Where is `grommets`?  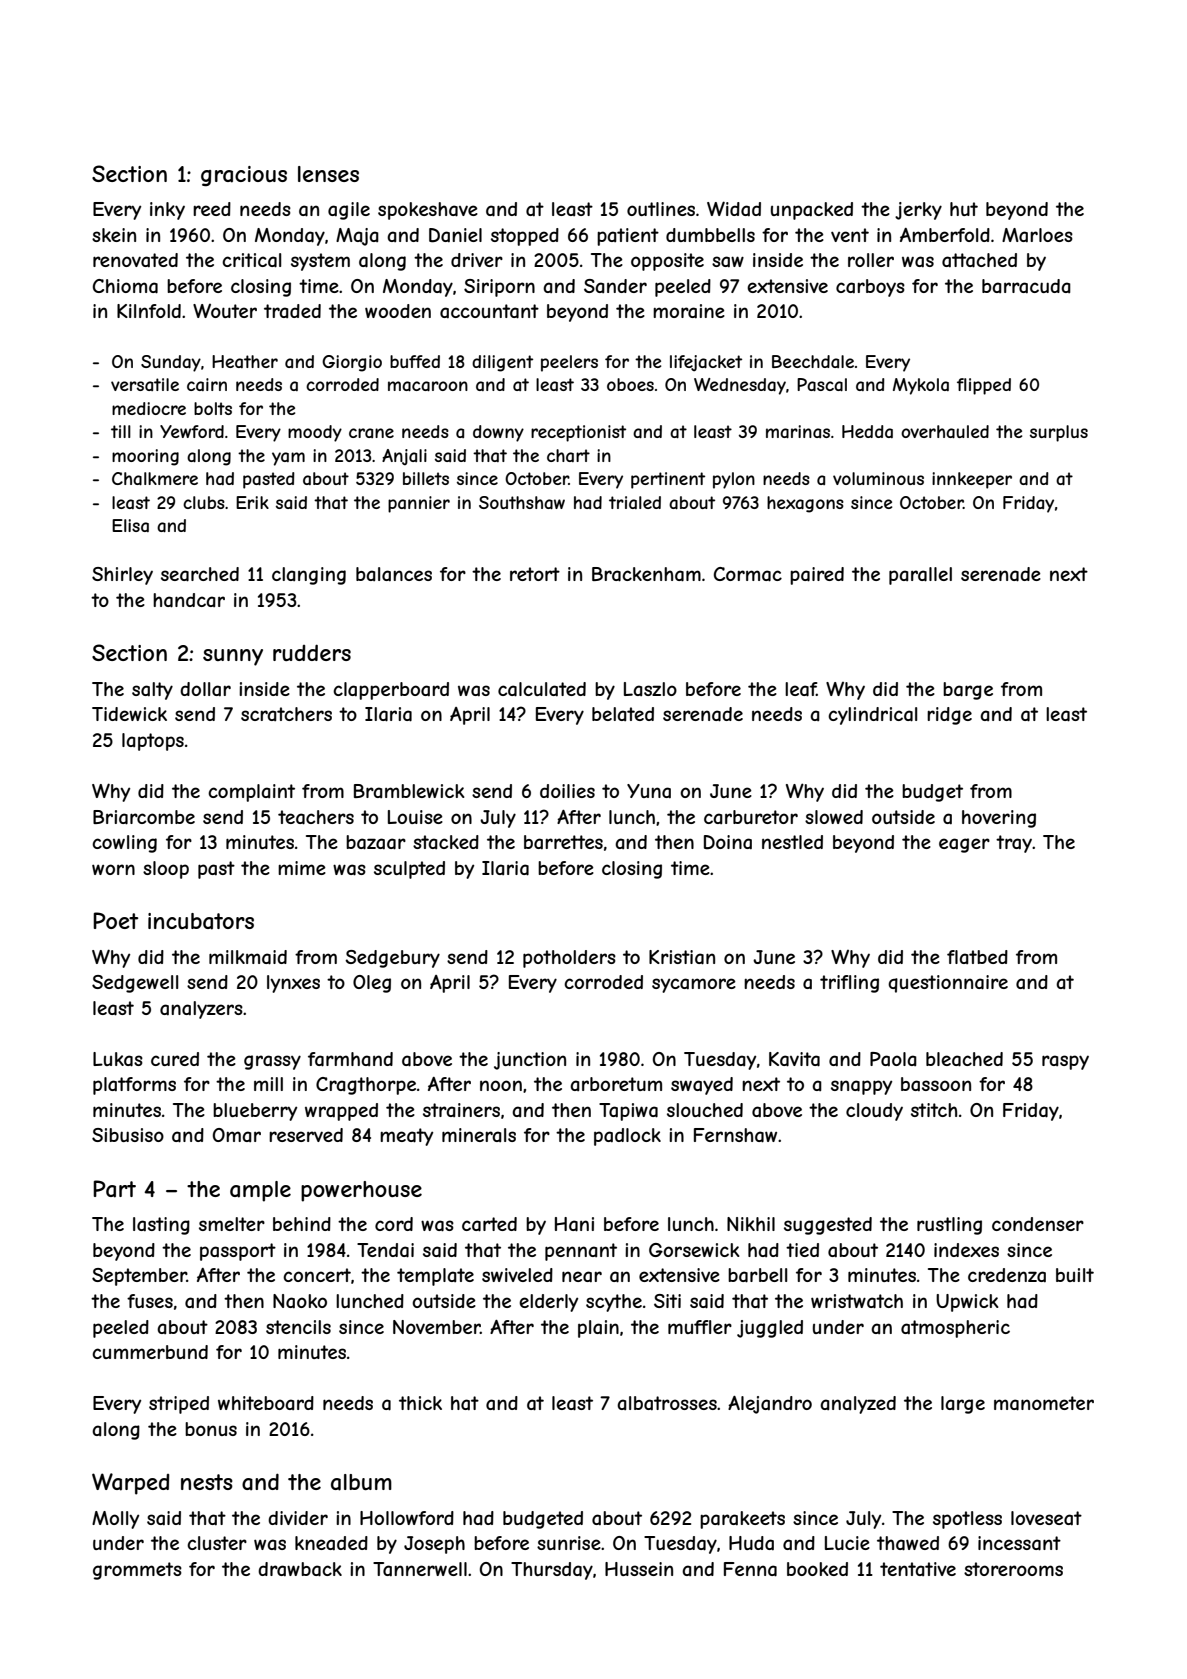
grommets is located at coordinates (137, 1571).
